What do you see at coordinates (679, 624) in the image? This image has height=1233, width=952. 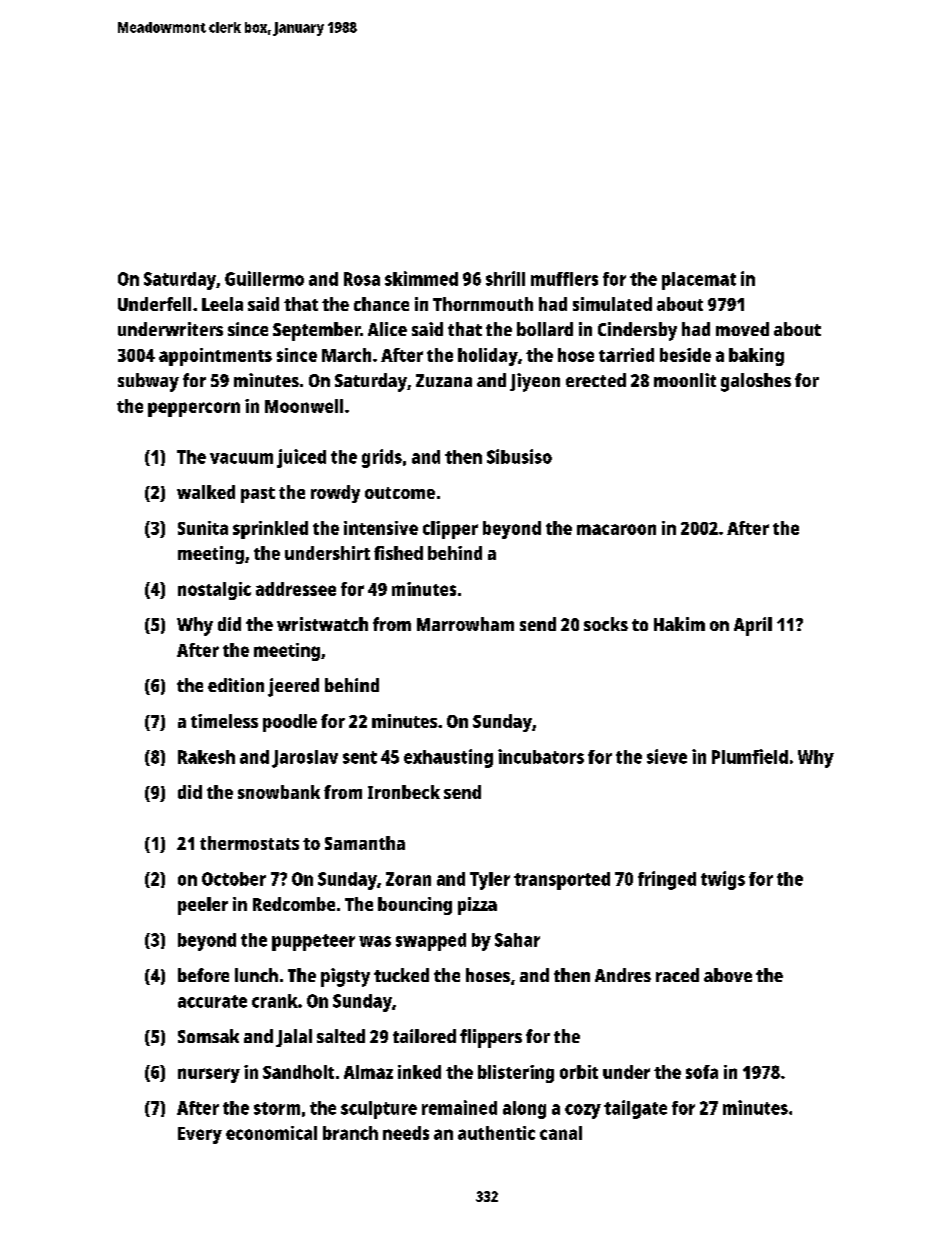 I see `Hakim` at bounding box center [679, 624].
